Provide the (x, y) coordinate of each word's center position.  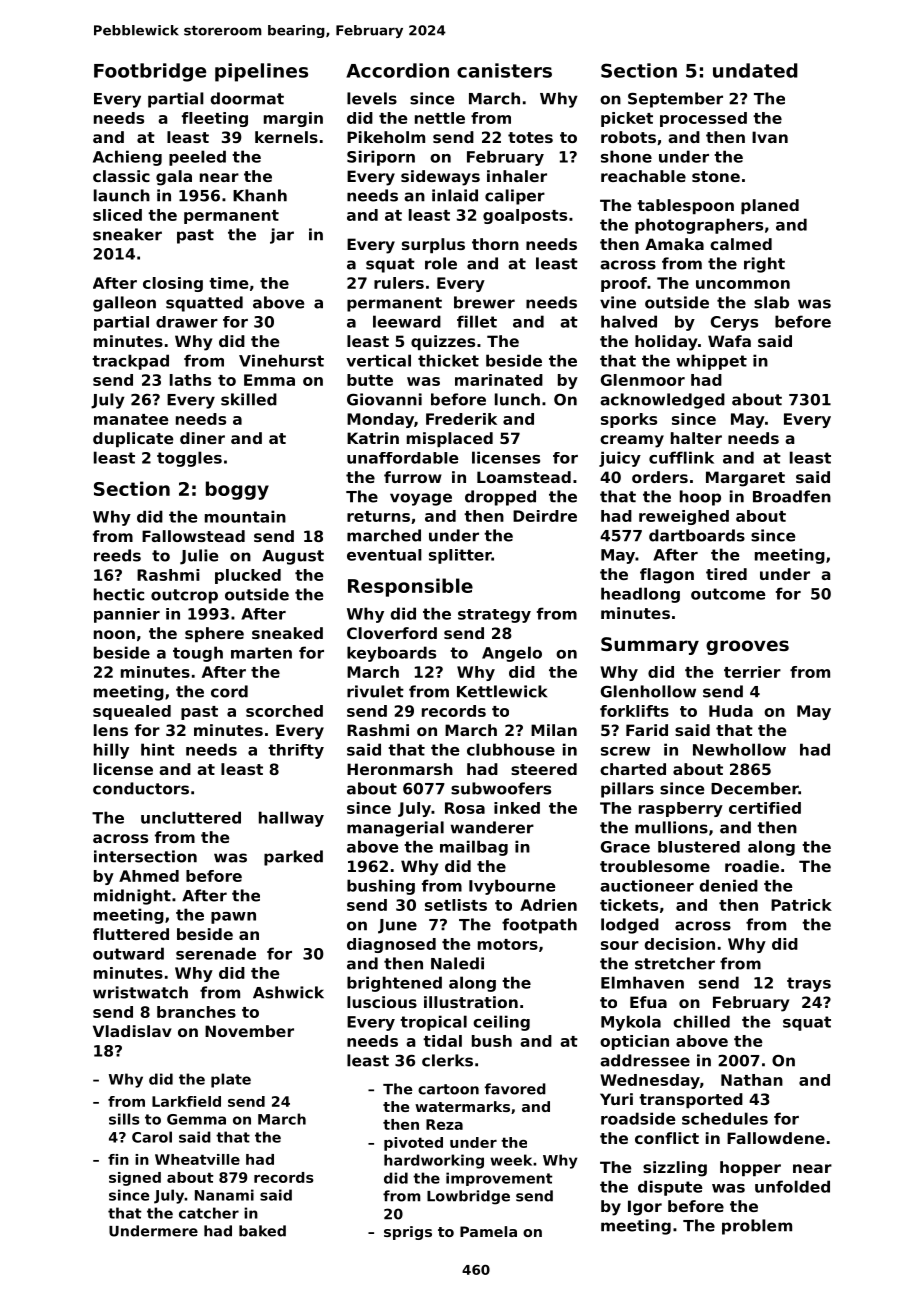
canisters (504, 70)
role (441, 263)
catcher (209, 1213)
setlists (456, 905)
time (229, 283)
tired (726, 574)
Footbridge (150, 72)
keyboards (391, 654)
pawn (233, 918)
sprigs (408, 1233)
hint (158, 749)
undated (755, 70)
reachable (643, 176)
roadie (752, 866)
